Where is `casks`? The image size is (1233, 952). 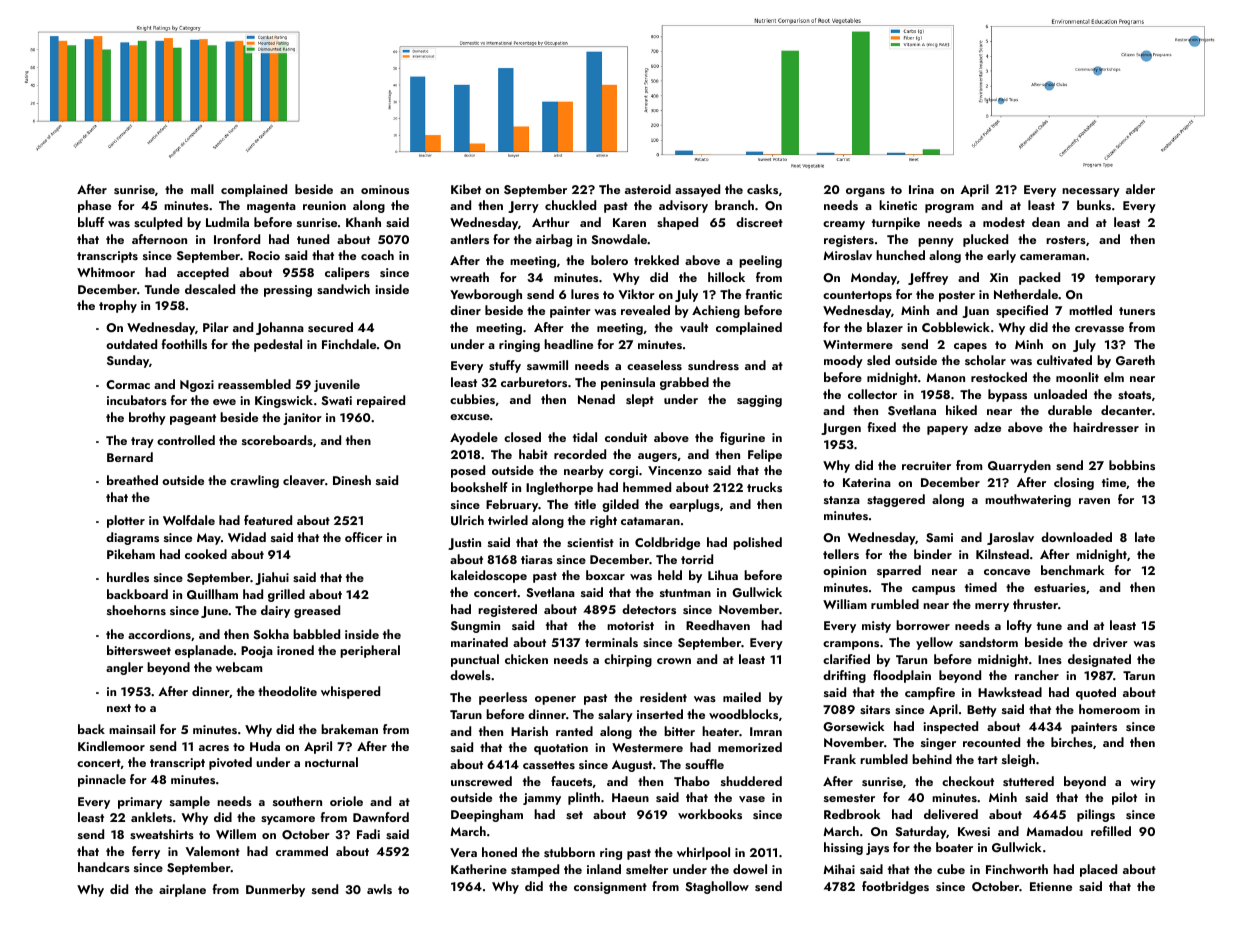
casks is located at coordinates (762, 189).
